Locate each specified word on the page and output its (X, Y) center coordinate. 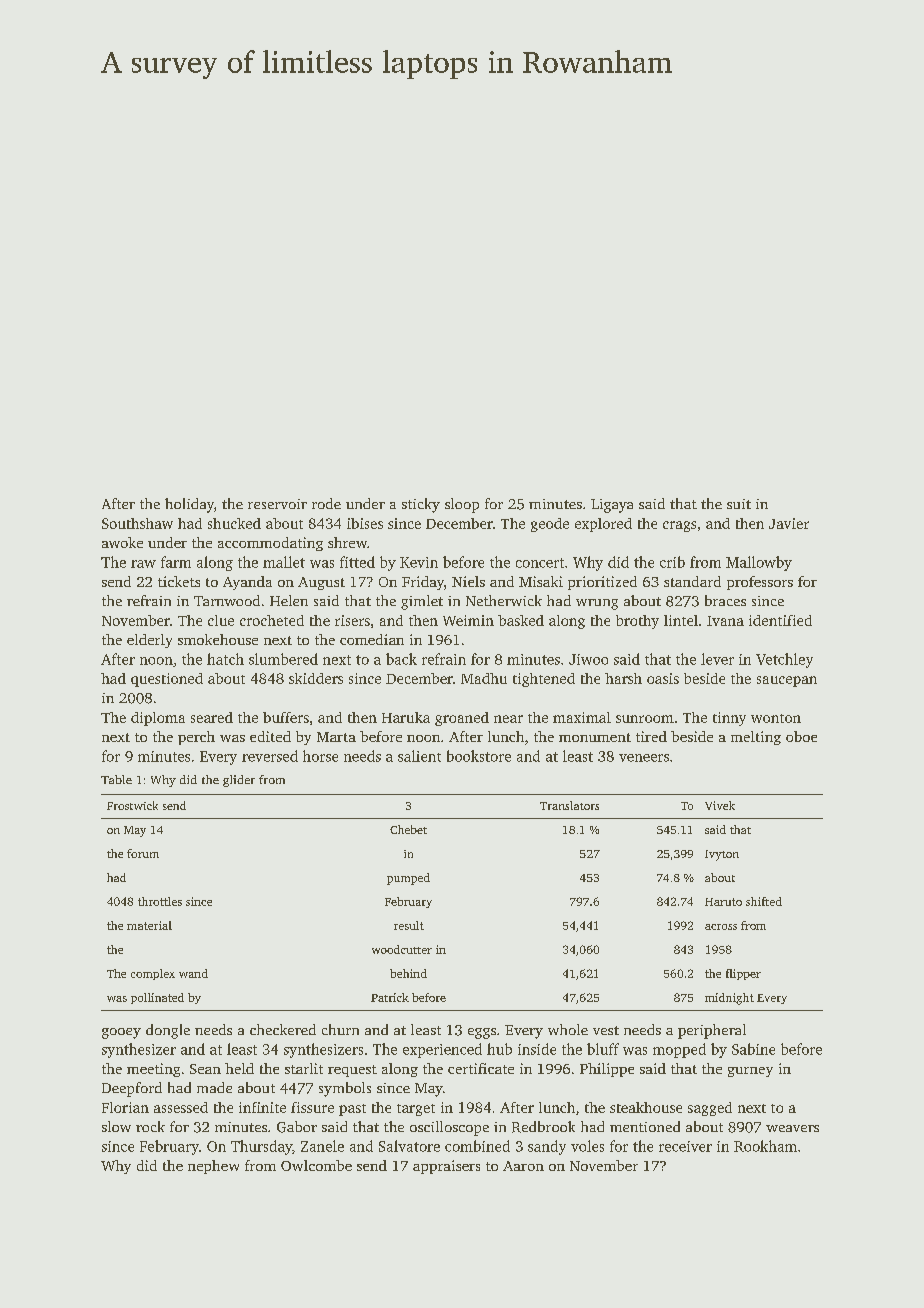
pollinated (157, 998)
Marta (336, 737)
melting (756, 738)
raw (143, 564)
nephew (213, 1167)
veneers (644, 758)
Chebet (408, 829)
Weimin (468, 620)
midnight (729, 999)
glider (239, 781)
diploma (158, 719)
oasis (663, 678)
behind (408, 973)
